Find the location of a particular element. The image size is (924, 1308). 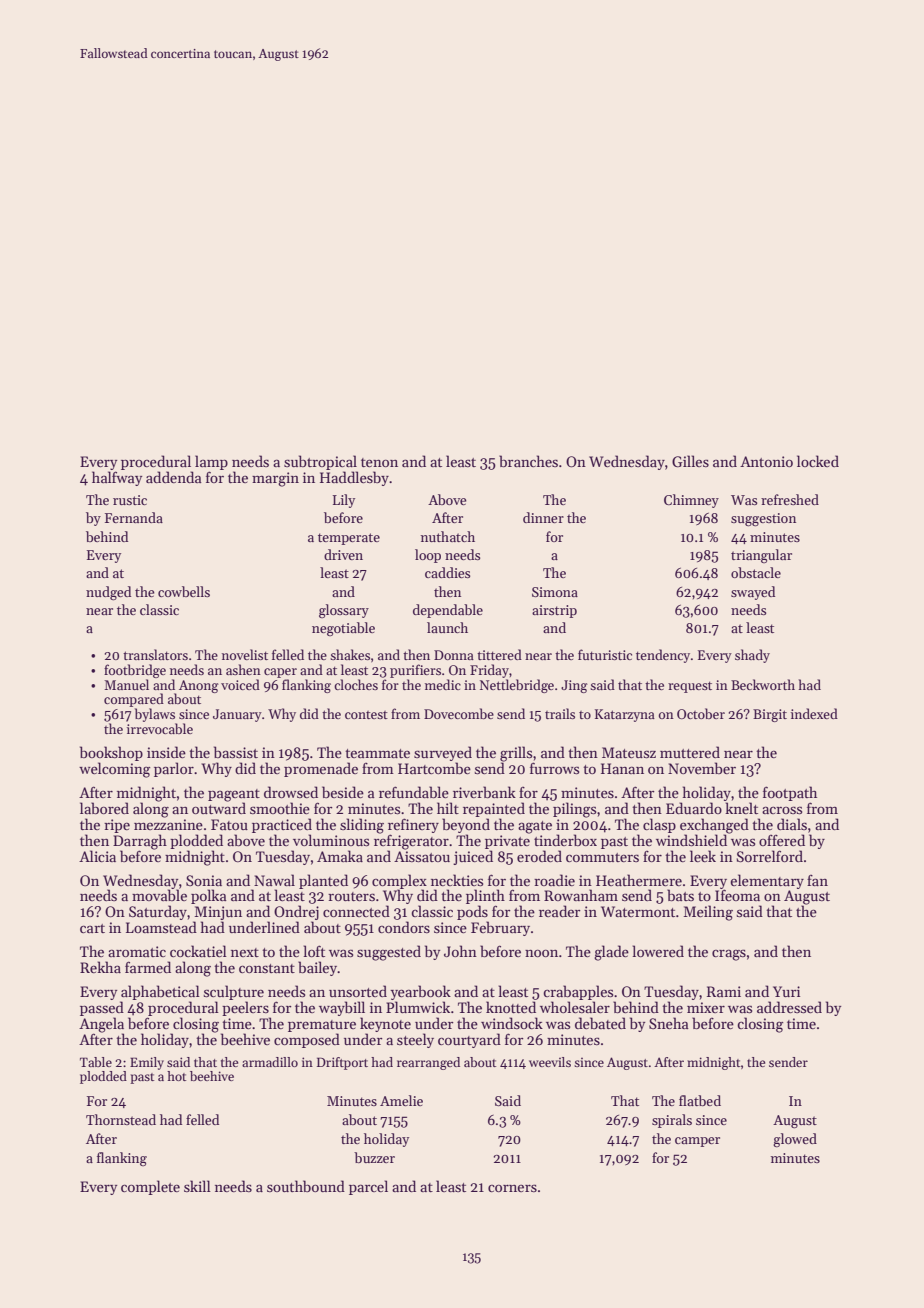

hot is located at coordinates (176, 1076).
